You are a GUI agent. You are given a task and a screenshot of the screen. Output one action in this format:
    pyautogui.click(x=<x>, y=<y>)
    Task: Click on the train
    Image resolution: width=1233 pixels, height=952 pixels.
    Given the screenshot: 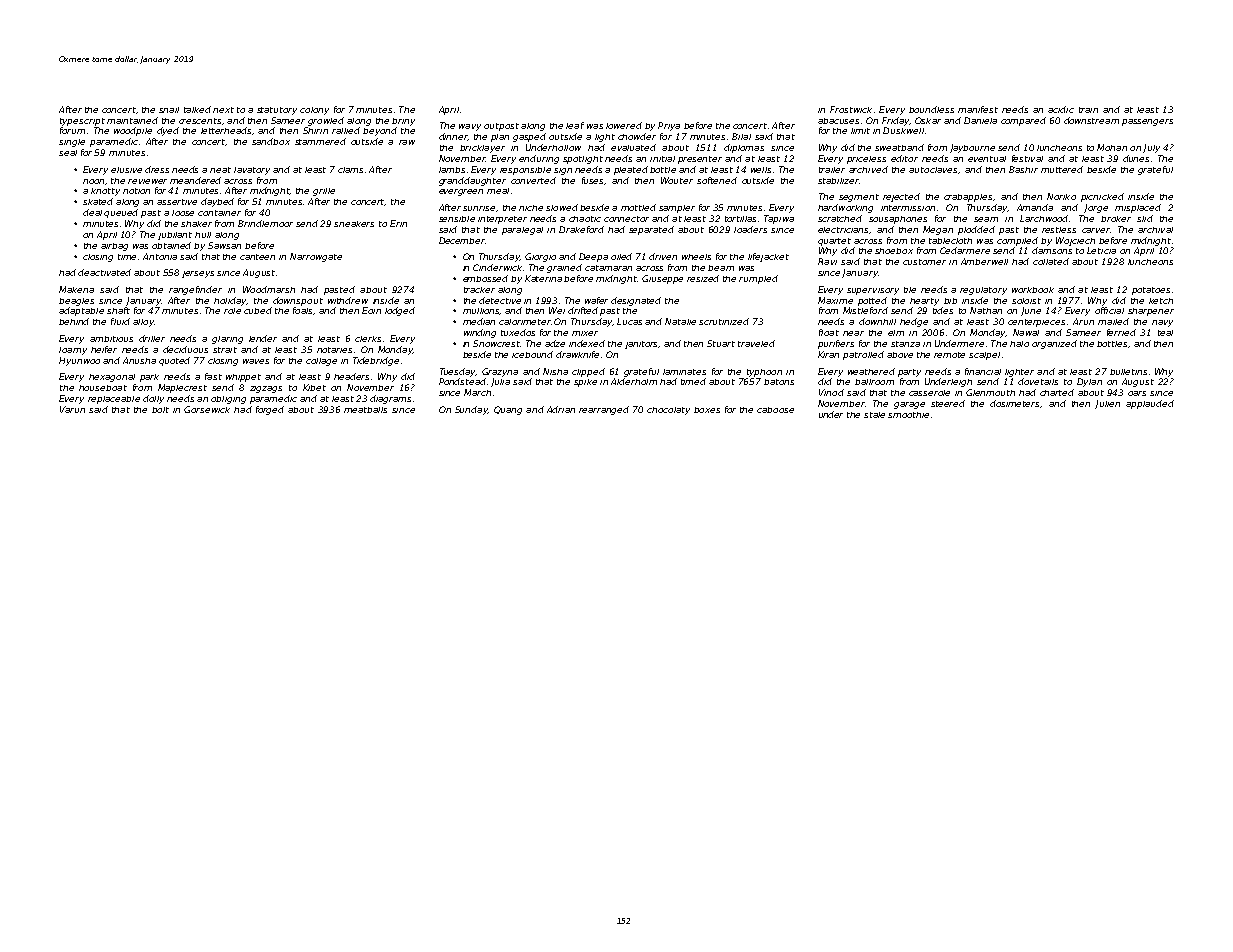 What is the action you would take?
    pyautogui.click(x=1088, y=110)
